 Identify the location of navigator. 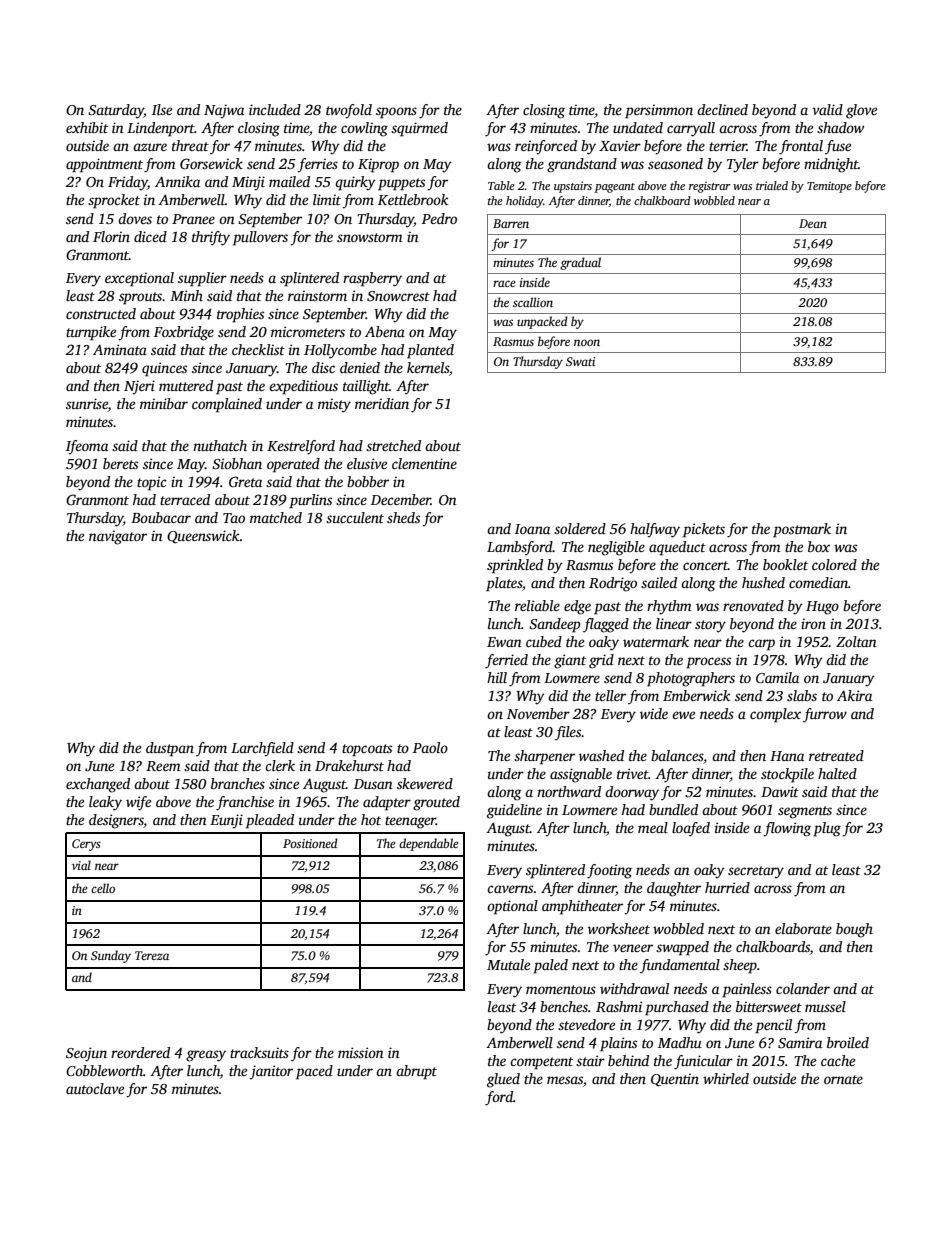
(118, 537).
